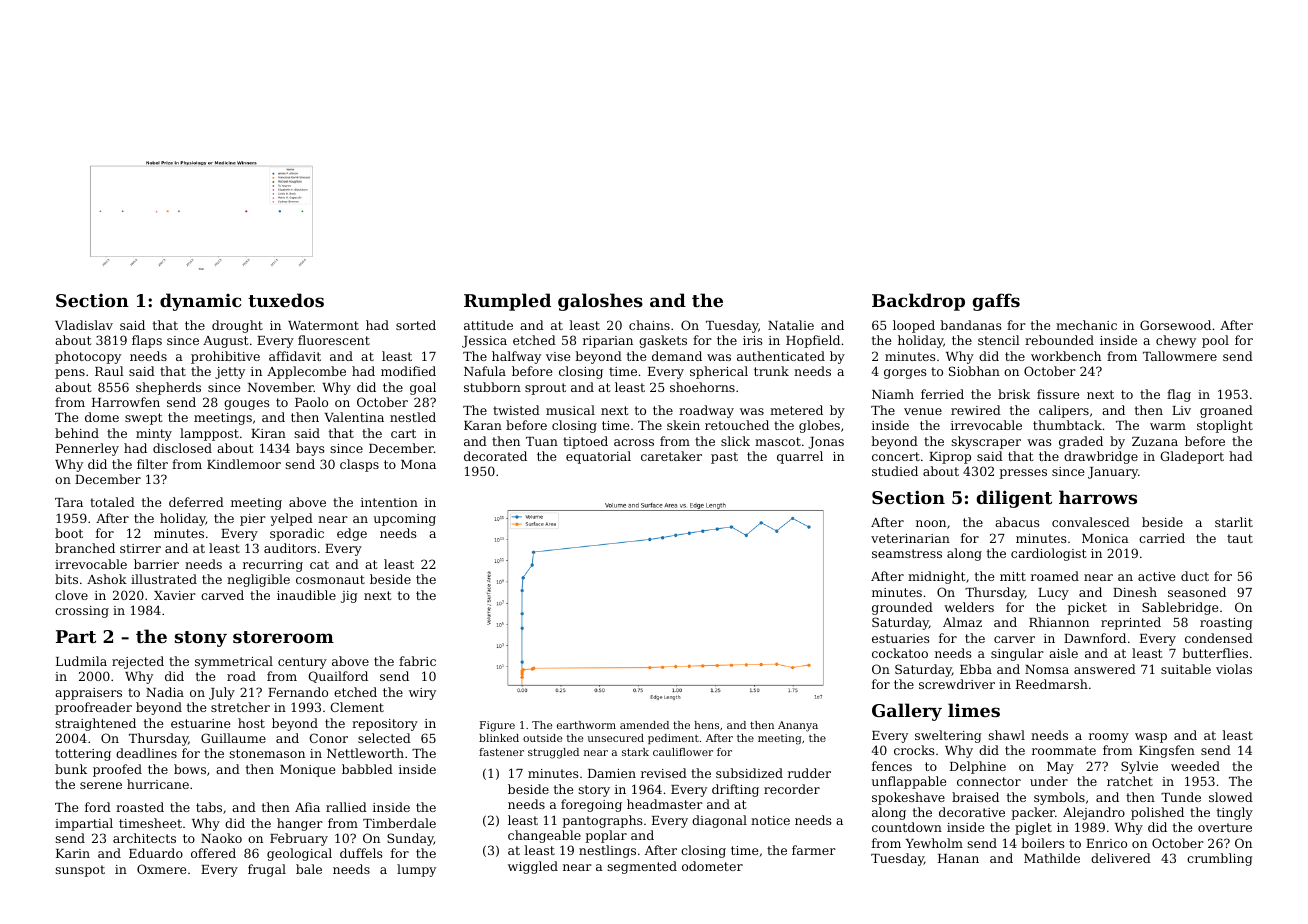 The height and width of the image is (924, 1308). I want to click on yelped, so click(291, 519).
